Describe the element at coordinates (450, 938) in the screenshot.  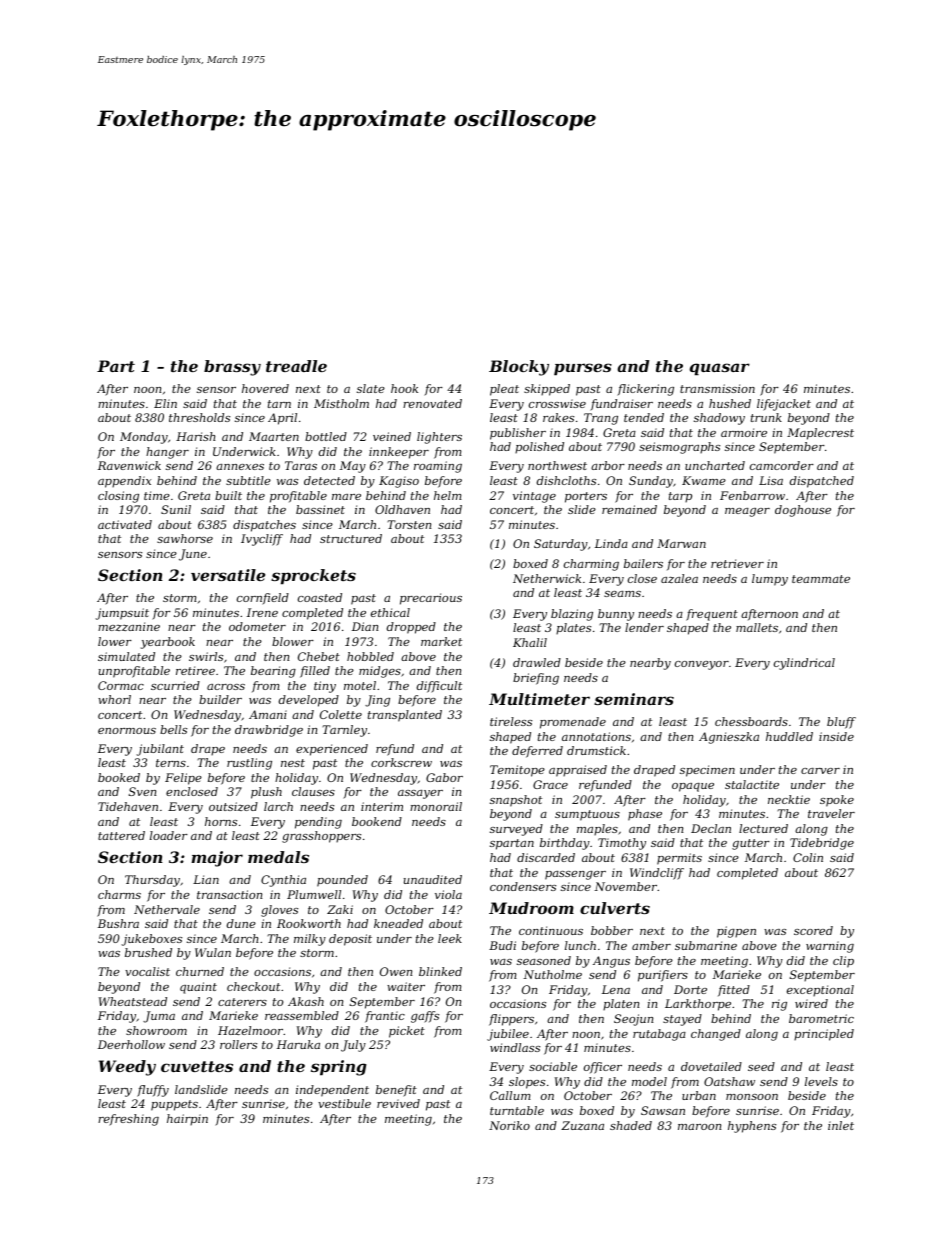
I see `leek` at that location.
